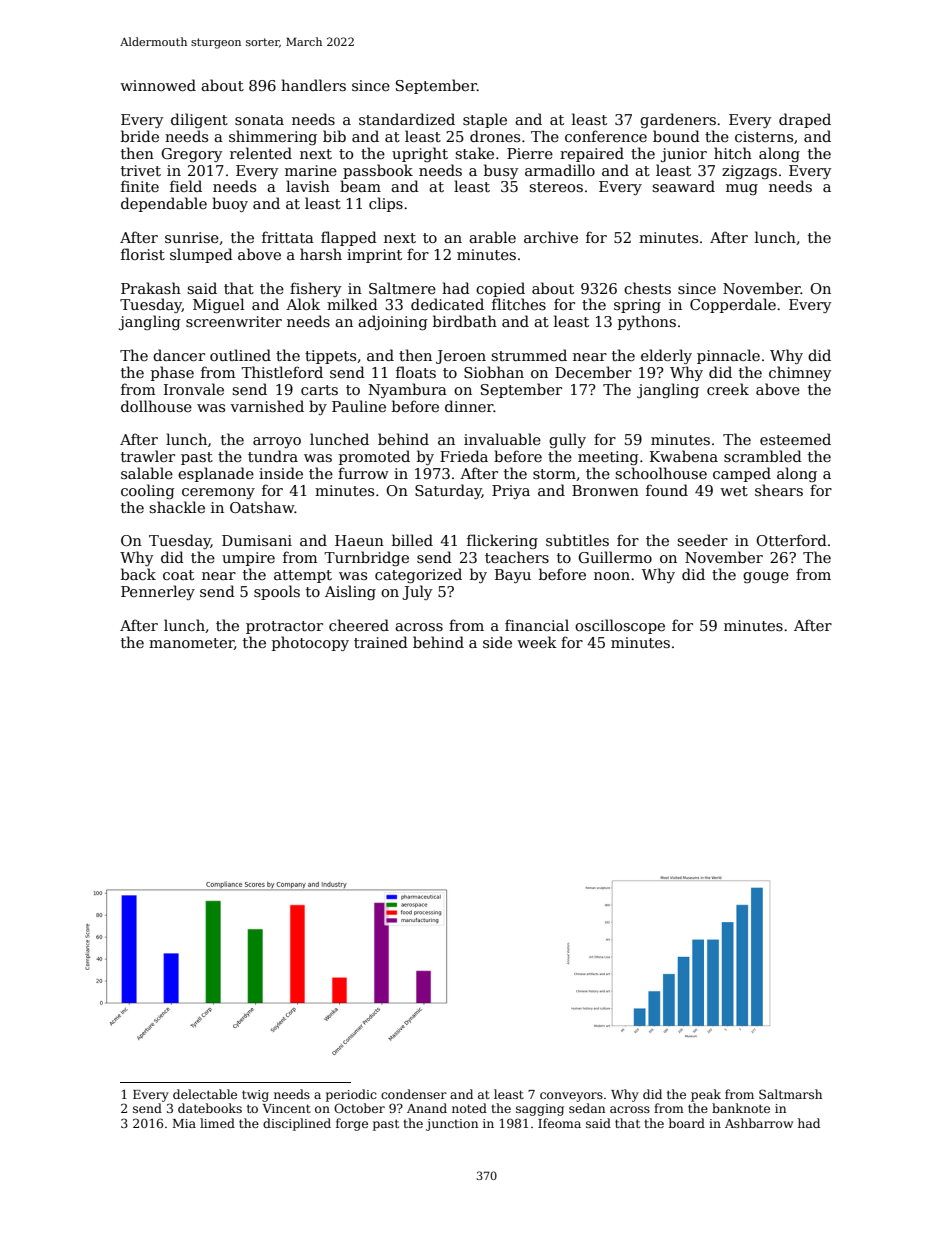 The width and height of the image is (952, 1233). Describe the element at coordinates (683, 186) in the image. I see `seaward` at that location.
